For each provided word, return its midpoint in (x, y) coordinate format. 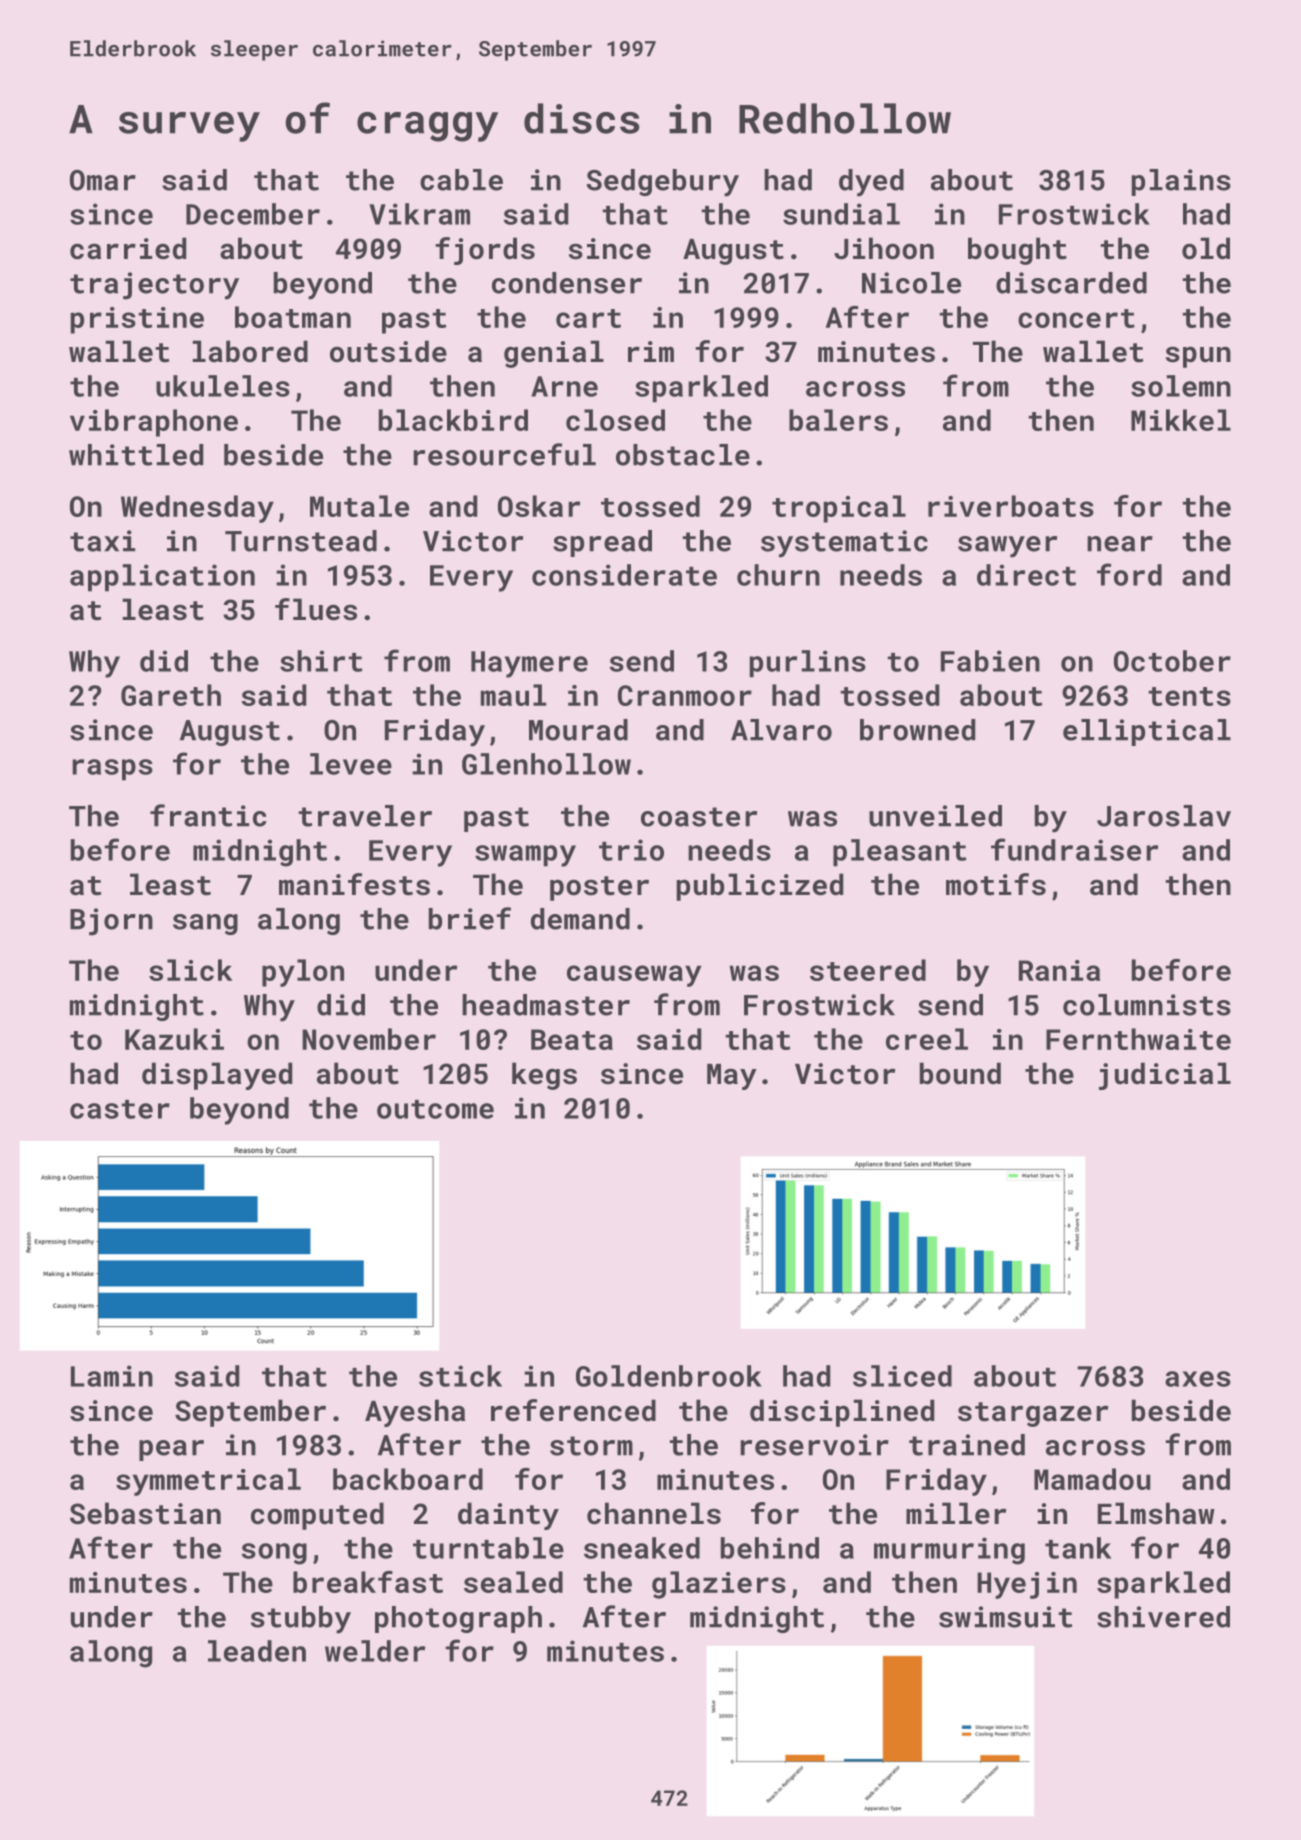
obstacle (683, 455)
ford (1129, 574)
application (162, 578)
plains (1181, 182)
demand (580, 919)
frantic (208, 815)
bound (960, 1073)
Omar (103, 180)
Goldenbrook (669, 1376)
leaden (257, 1651)
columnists (1147, 1005)
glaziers (719, 1585)
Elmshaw (1156, 1513)
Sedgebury (663, 183)
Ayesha (415, 1413)
